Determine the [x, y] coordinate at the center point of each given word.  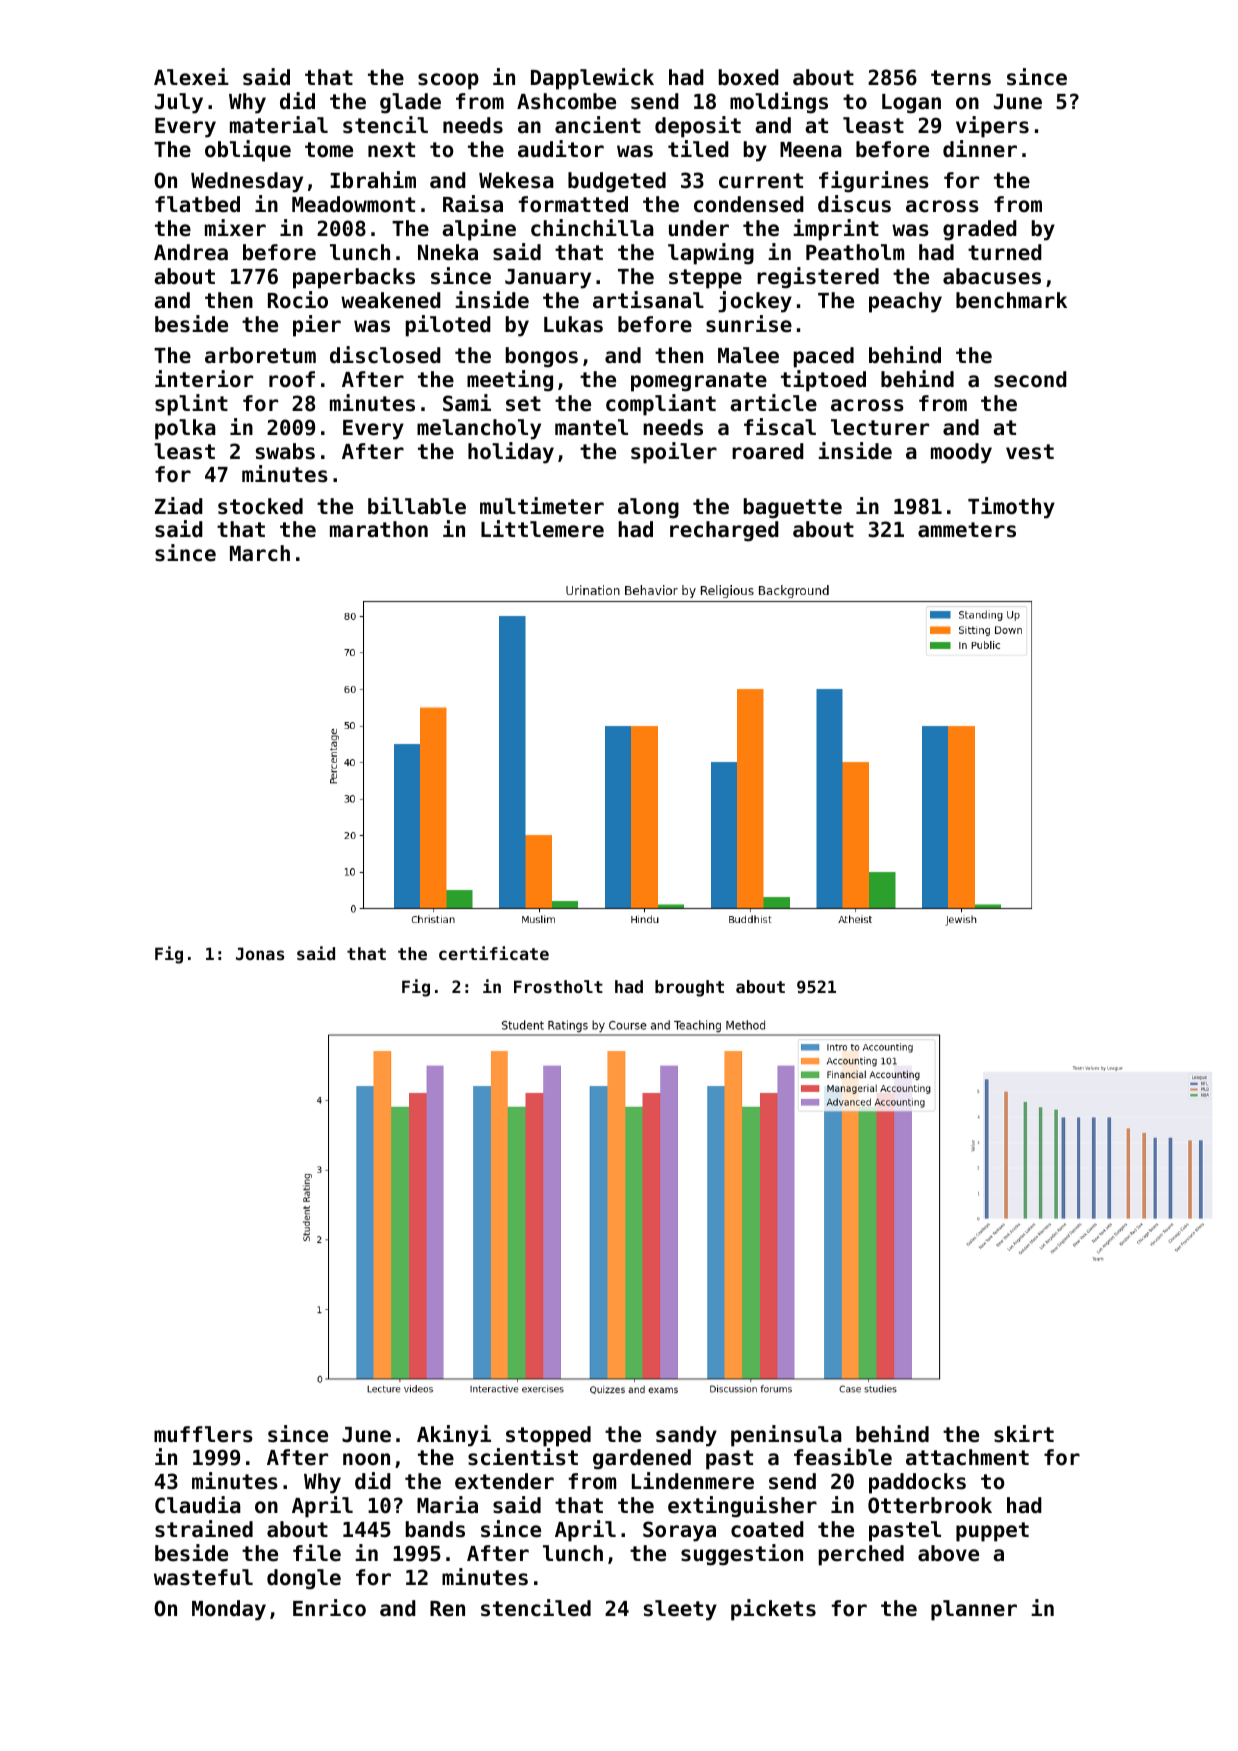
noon [366, 1459]
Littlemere [542, 529]
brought [689, 988]
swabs [285, 451]
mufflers [203, 1434]
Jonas [260, 953]
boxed [749, 77]
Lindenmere [693, 1481]
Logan [911, 104]
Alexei [191, 77]
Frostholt [558, 986]
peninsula [786, 1436]
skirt [1024, 1434]
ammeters [967, 530]
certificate [494, 953]
